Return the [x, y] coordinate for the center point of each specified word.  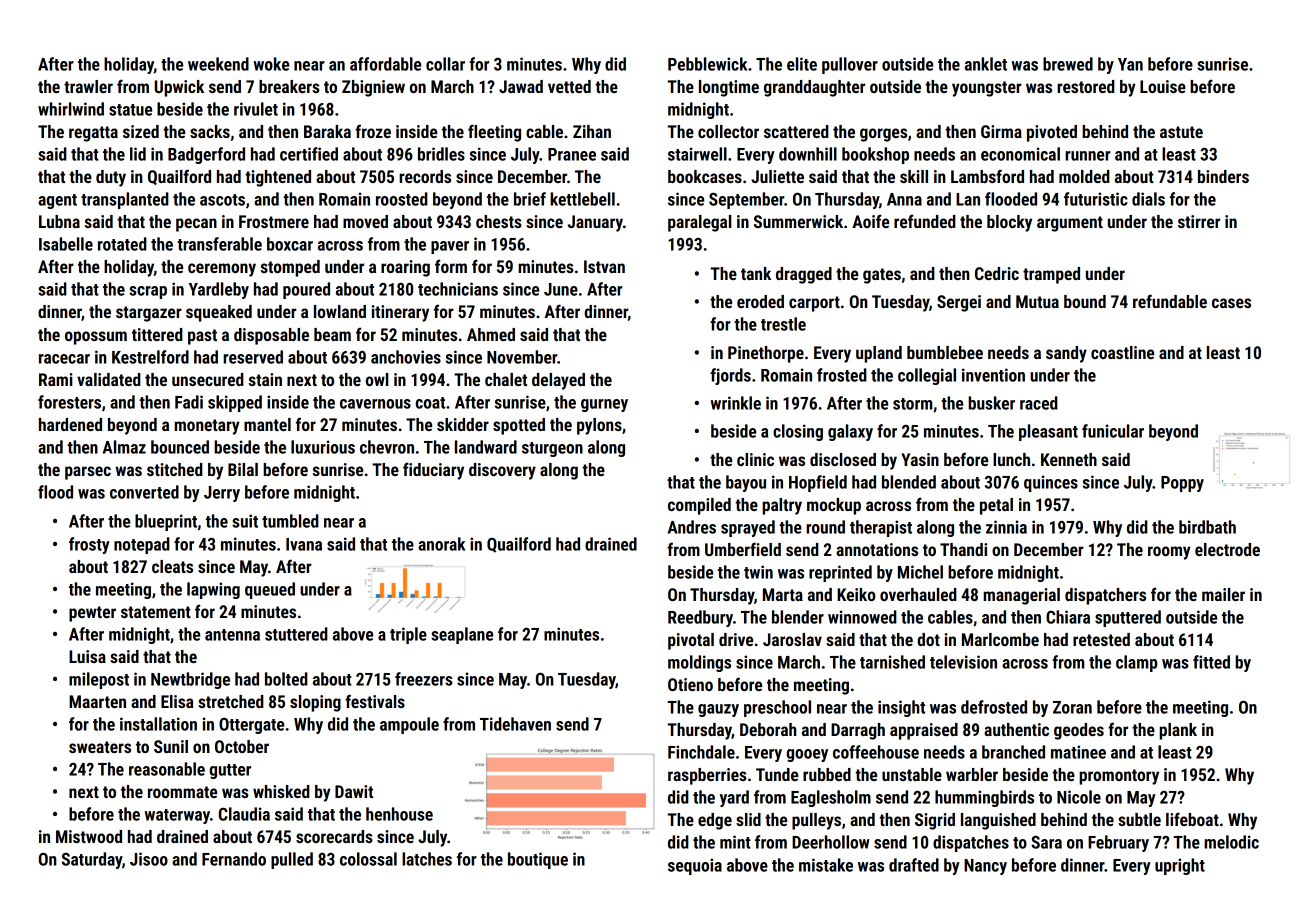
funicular [1113, 431]
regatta [93, 134]
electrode [1227, 549]
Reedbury [700, 618]
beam [332, 334]
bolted [286, 679]
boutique [538, 860]
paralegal [699, 223]
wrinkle [736, 403]
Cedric [997, 273]
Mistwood [89, 836]
